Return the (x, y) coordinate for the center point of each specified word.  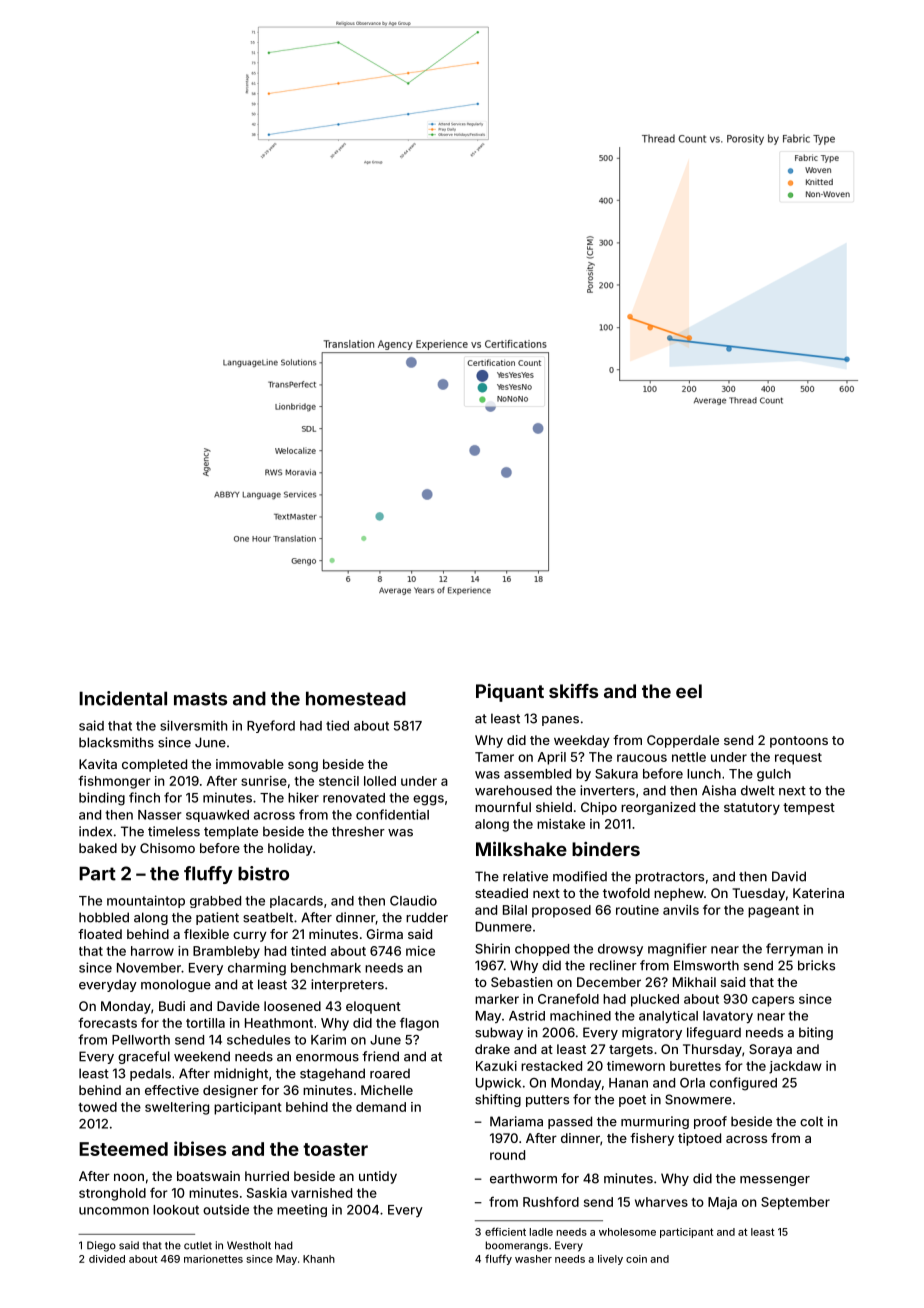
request (798, 759)
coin (636, 1259)
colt (811, 1121)
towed (97, 1107)
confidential (392, 814)
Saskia (267, 1193)
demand (381, 1107)
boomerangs (517, 1246)
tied (337, 725)
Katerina (818, 893)
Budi (172, 1006)
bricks (816, 965)
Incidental (123, 698)
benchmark (326, 968)
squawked (217, 816)
